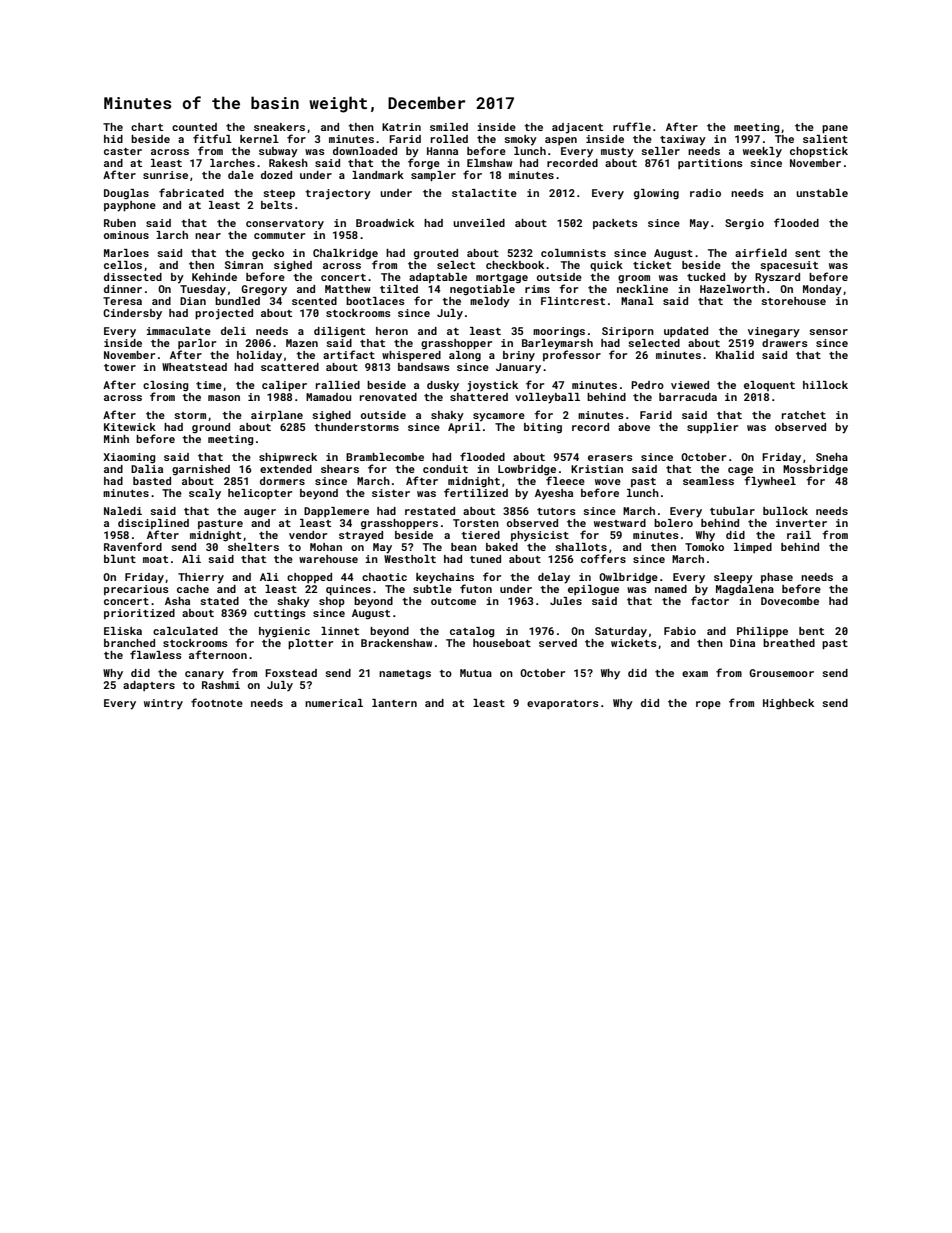  Describe the element at coordinates (686, 332) in the page. I see `updated` at that location.
